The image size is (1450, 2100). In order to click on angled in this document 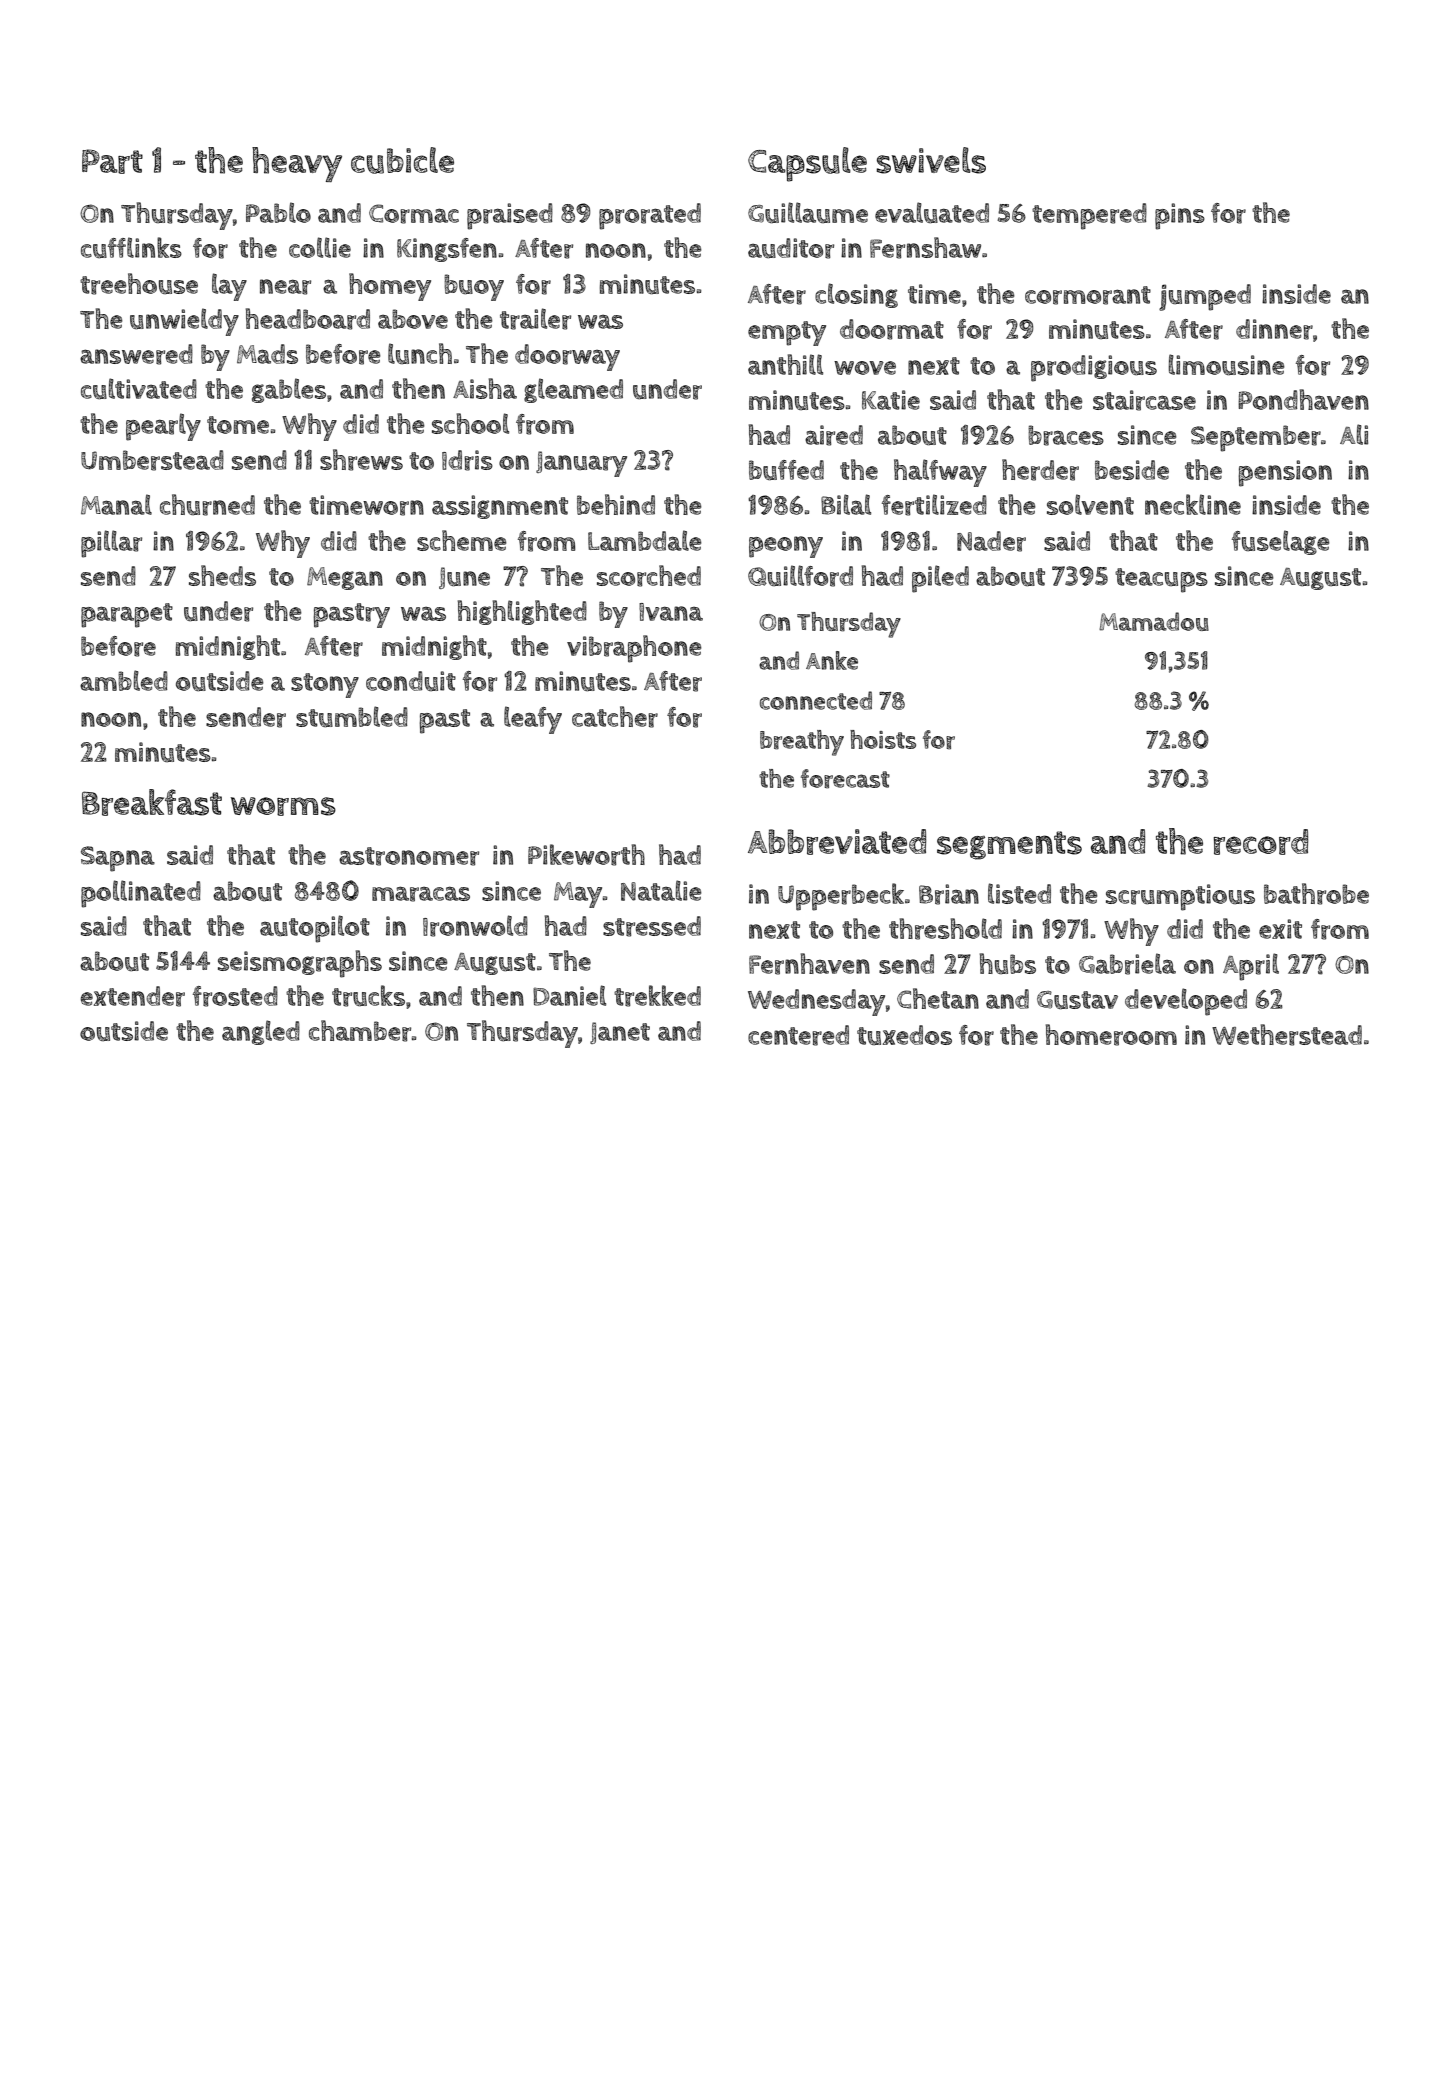, I will do `click(261, 1032)`.
